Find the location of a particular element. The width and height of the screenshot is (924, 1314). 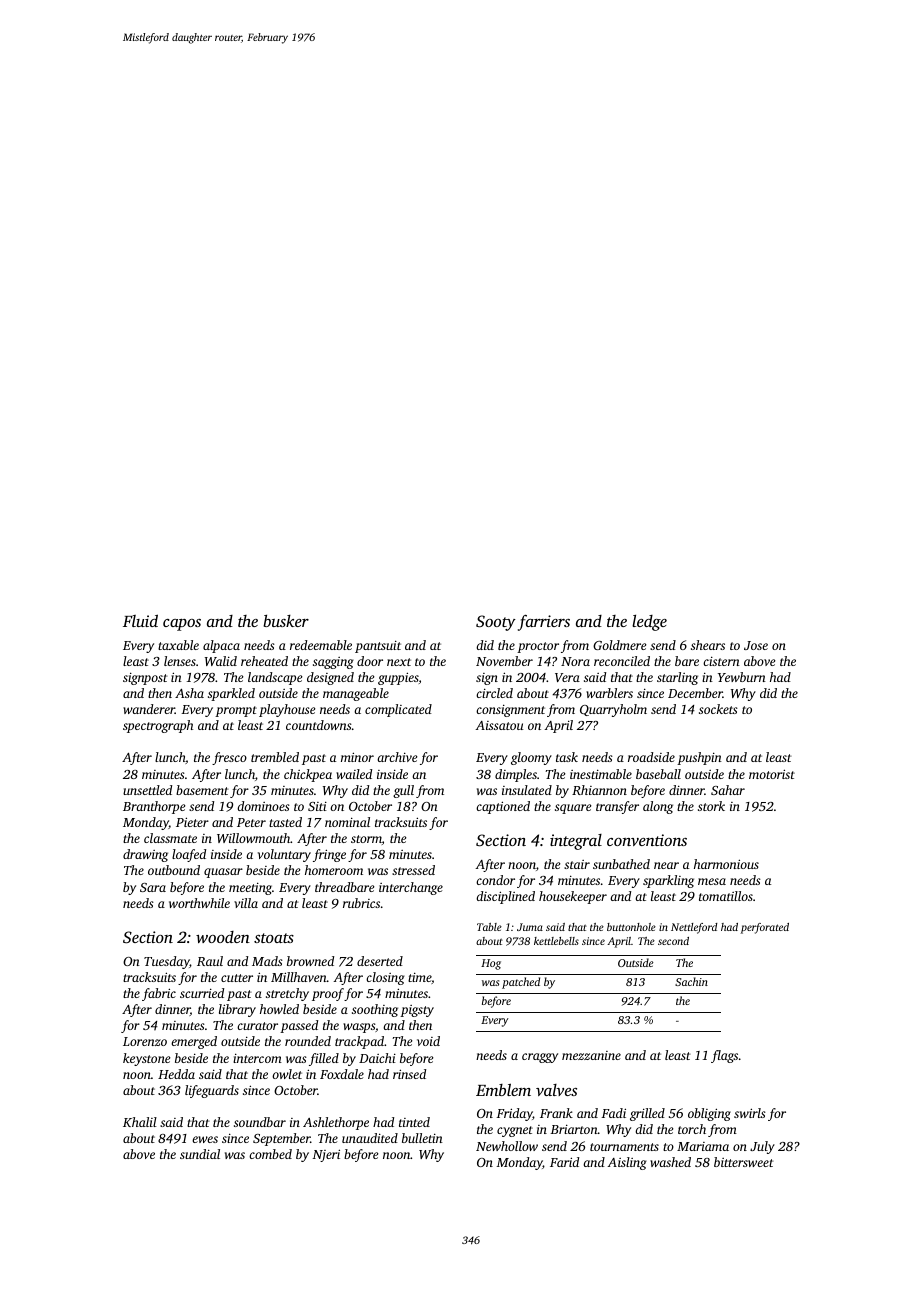

Pieter is located at coordinates (192, 822).
